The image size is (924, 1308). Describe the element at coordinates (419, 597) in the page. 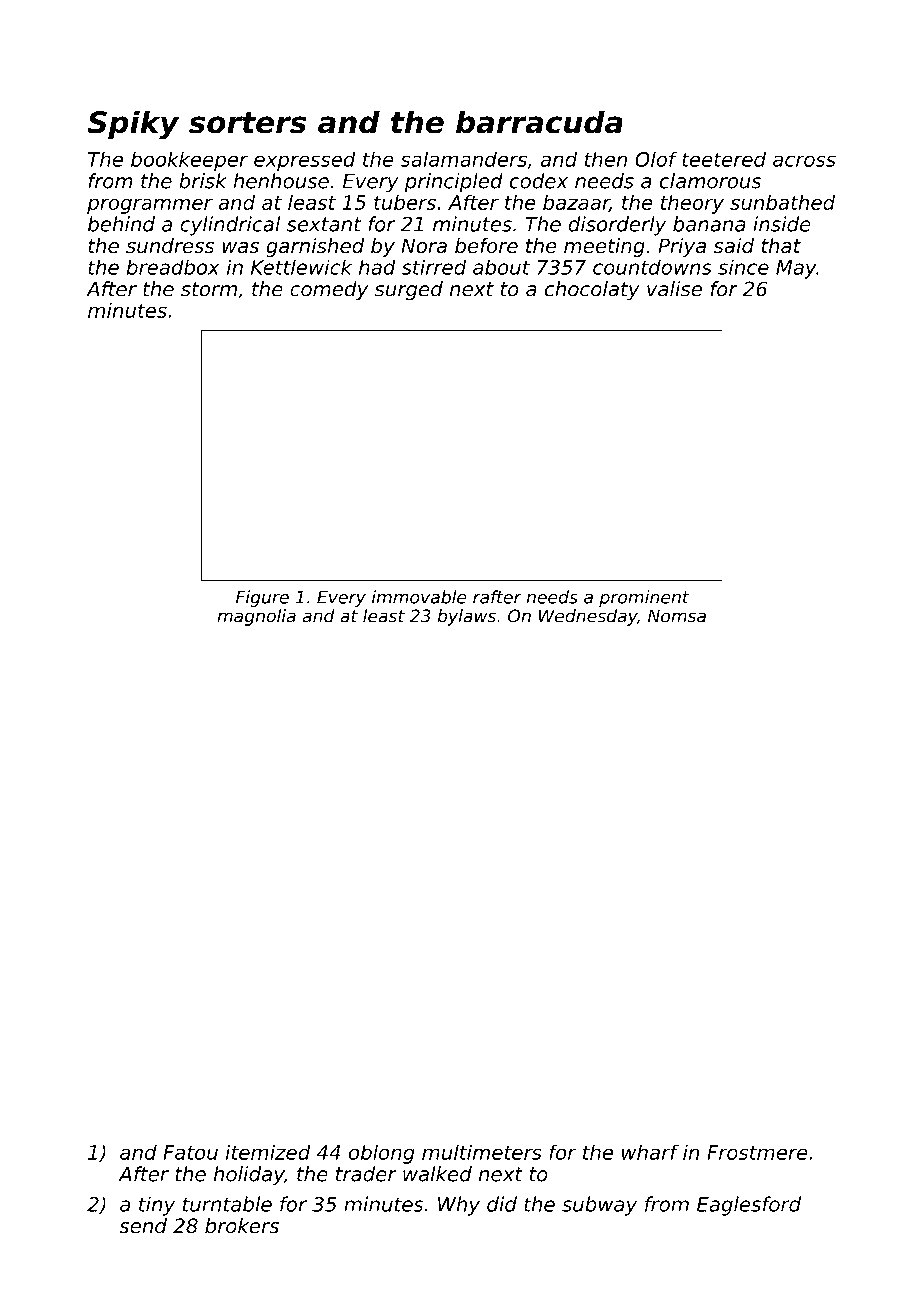

I see `immovable` at that location.
